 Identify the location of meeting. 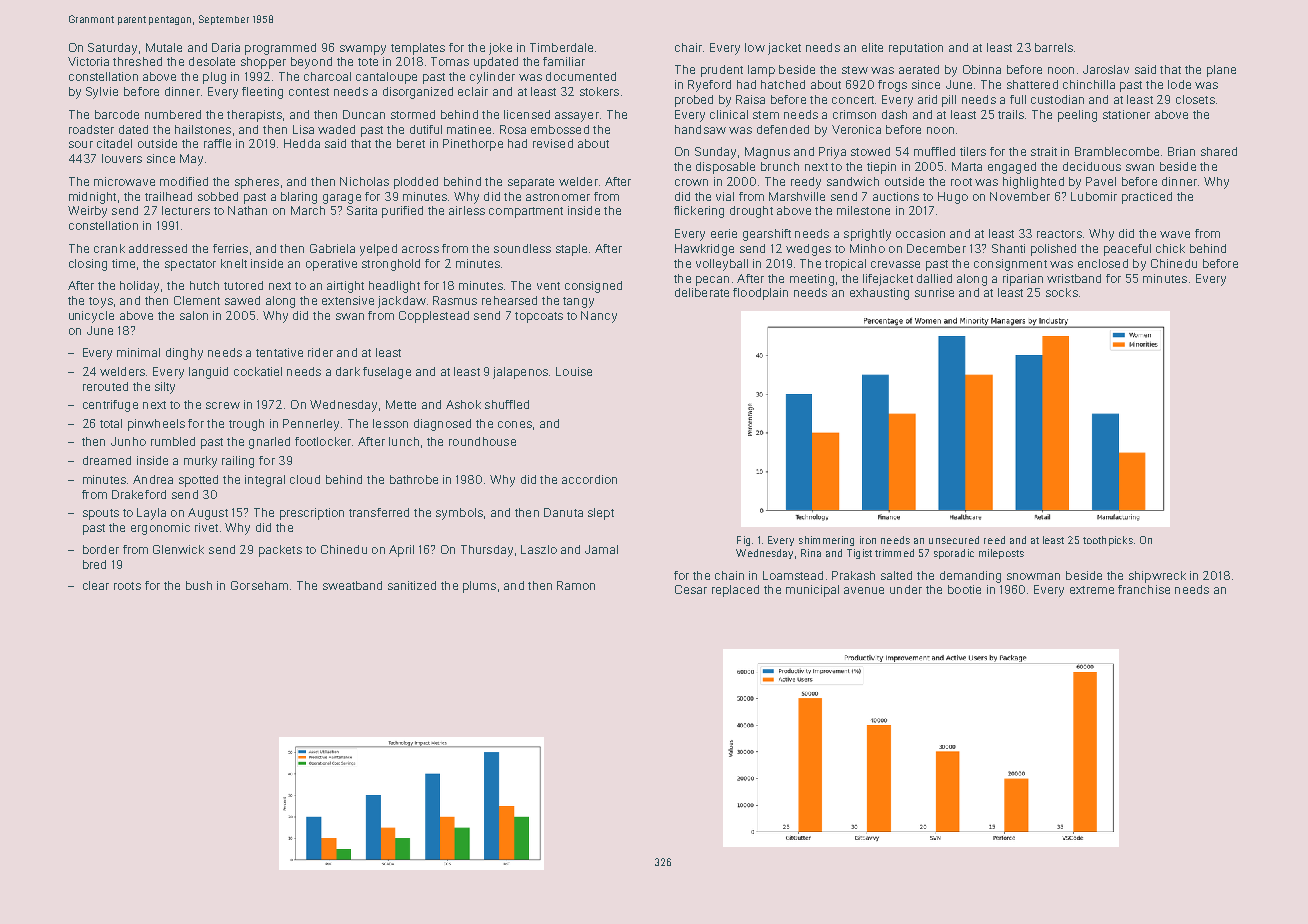
(812, 280).
